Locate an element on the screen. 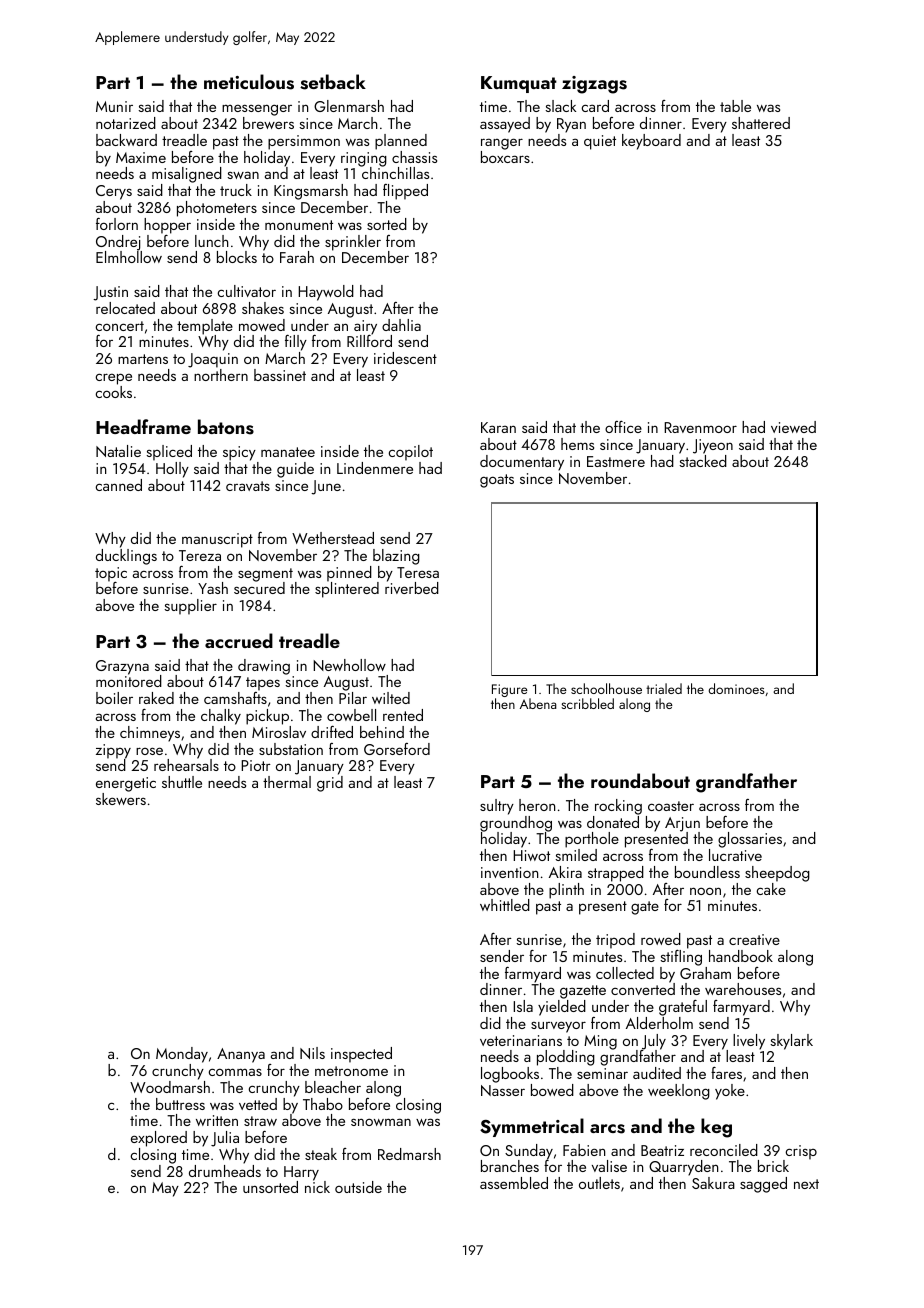 This screenshot has width=924, height=1308. drumheads is located at coordinates (225, 1171).
